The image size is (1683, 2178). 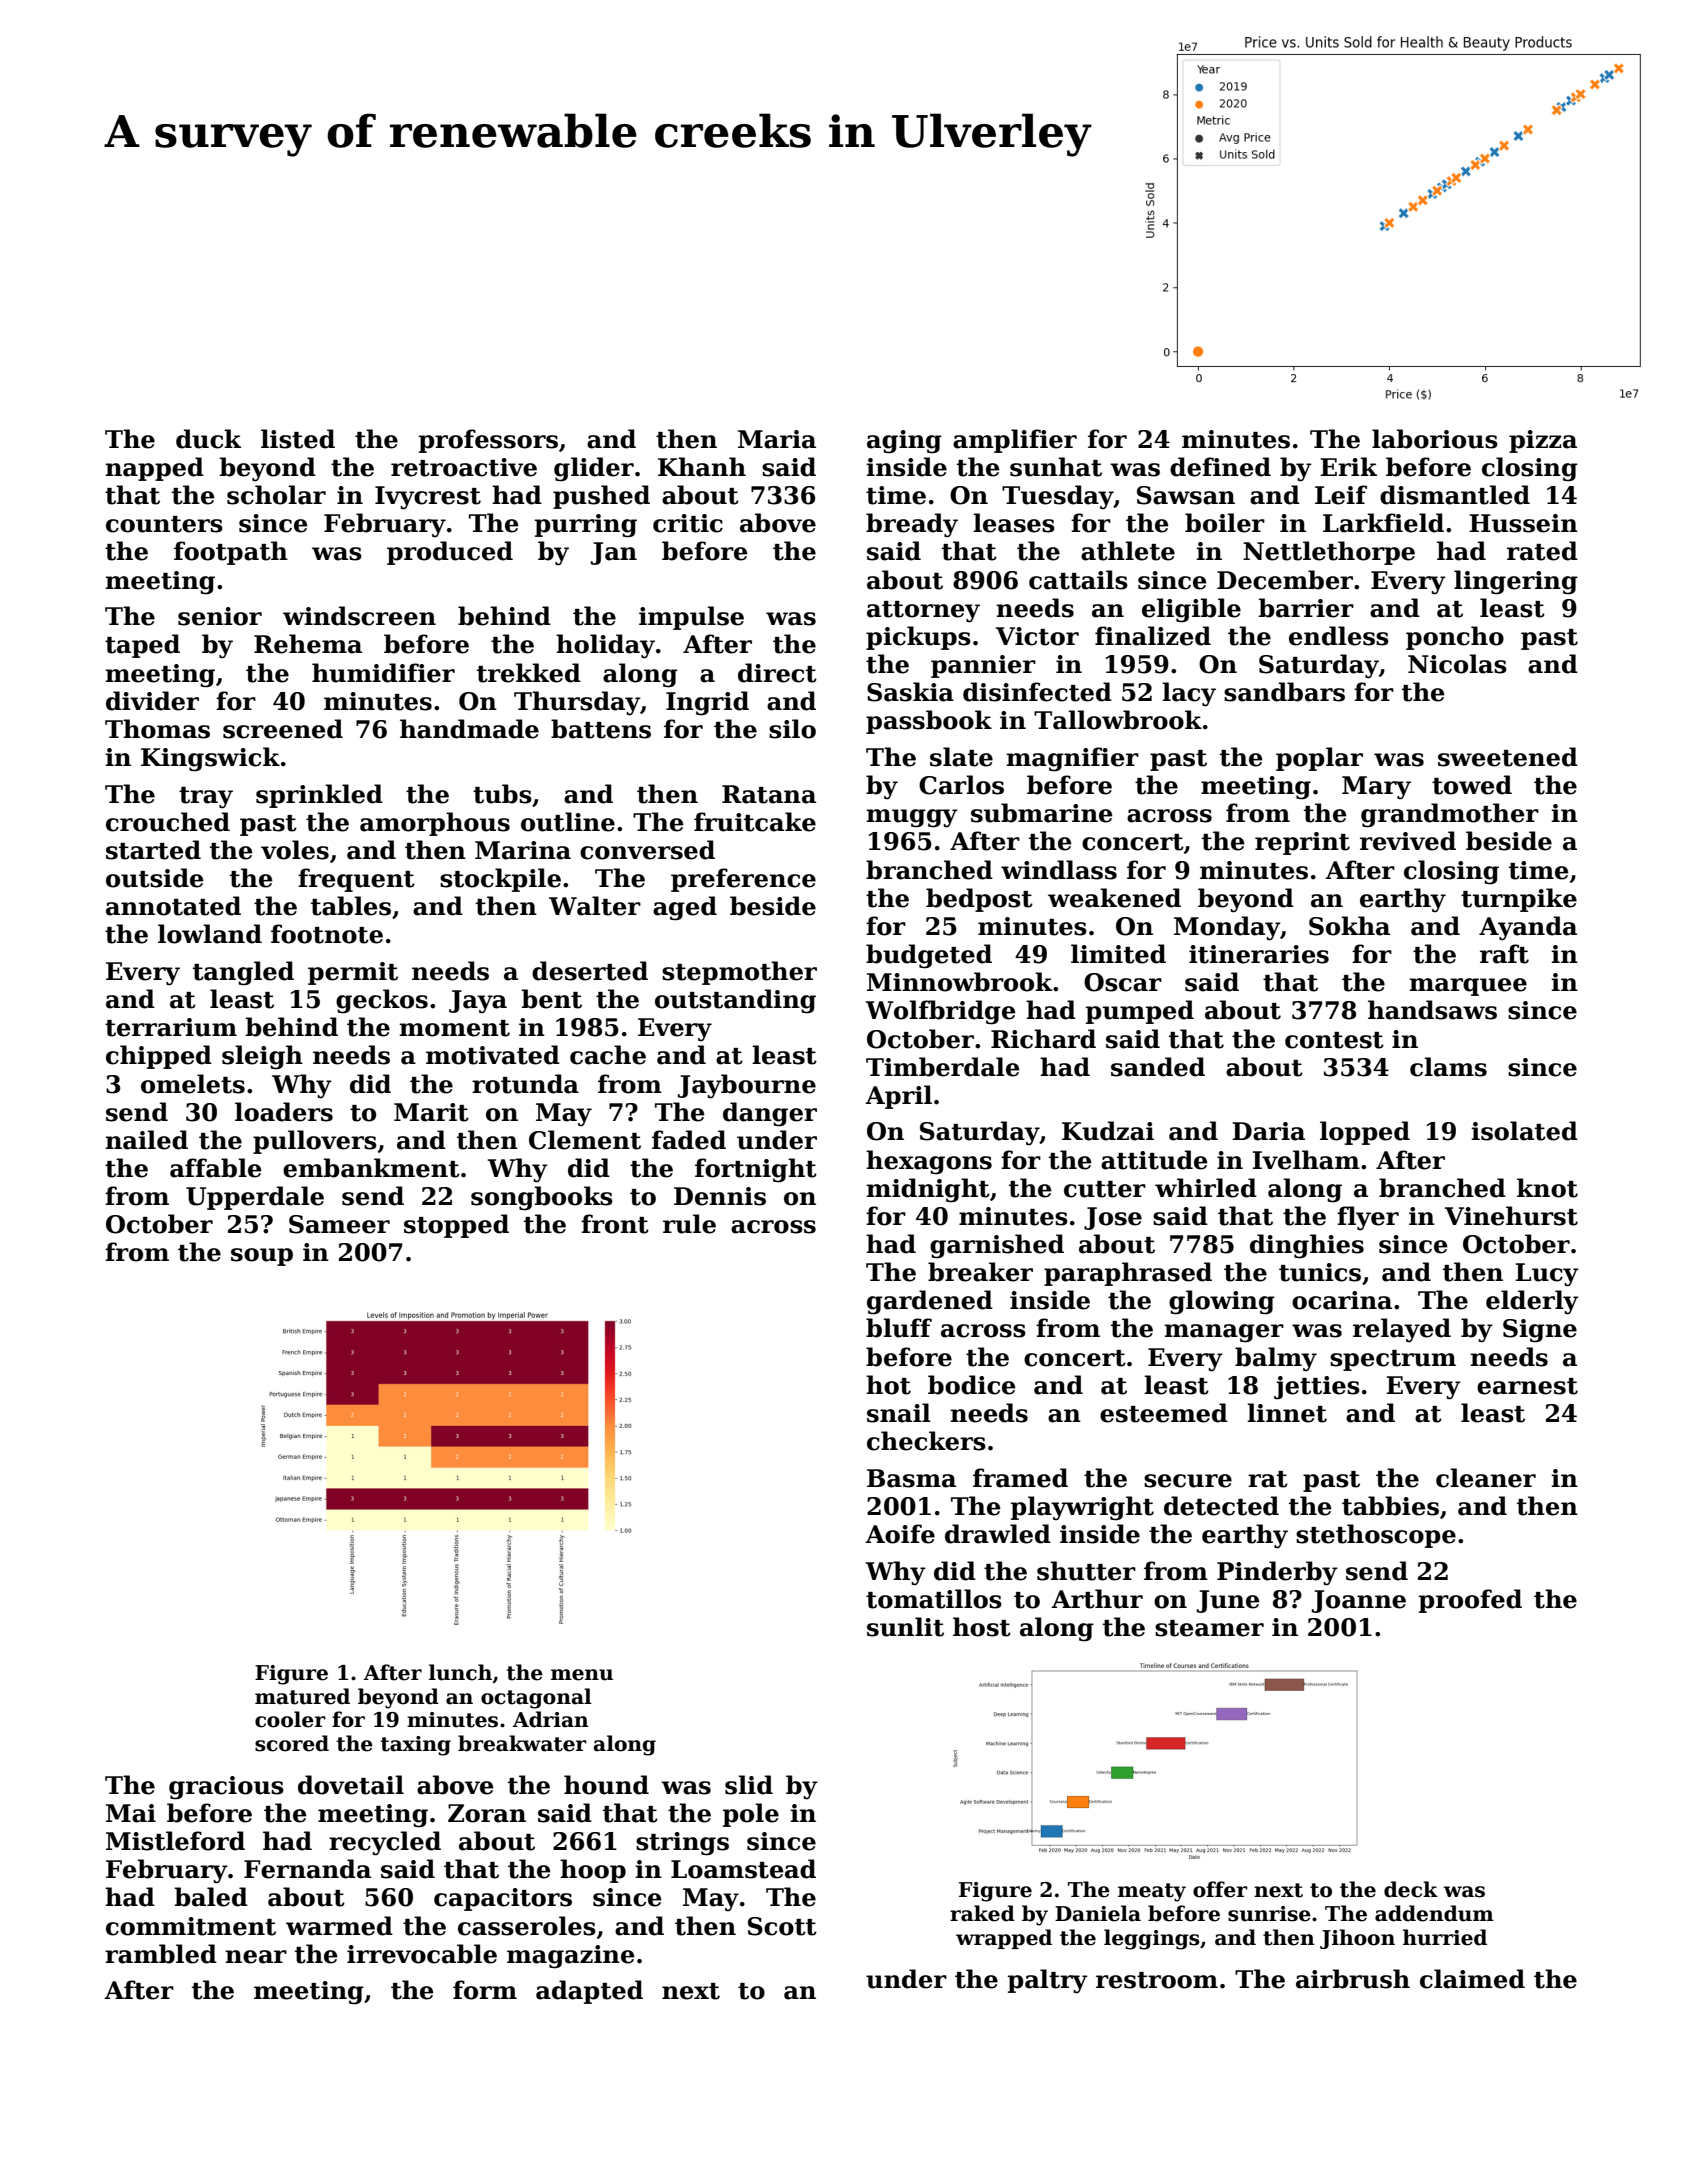 I want to click on aging, so click(x=904, y=442).
